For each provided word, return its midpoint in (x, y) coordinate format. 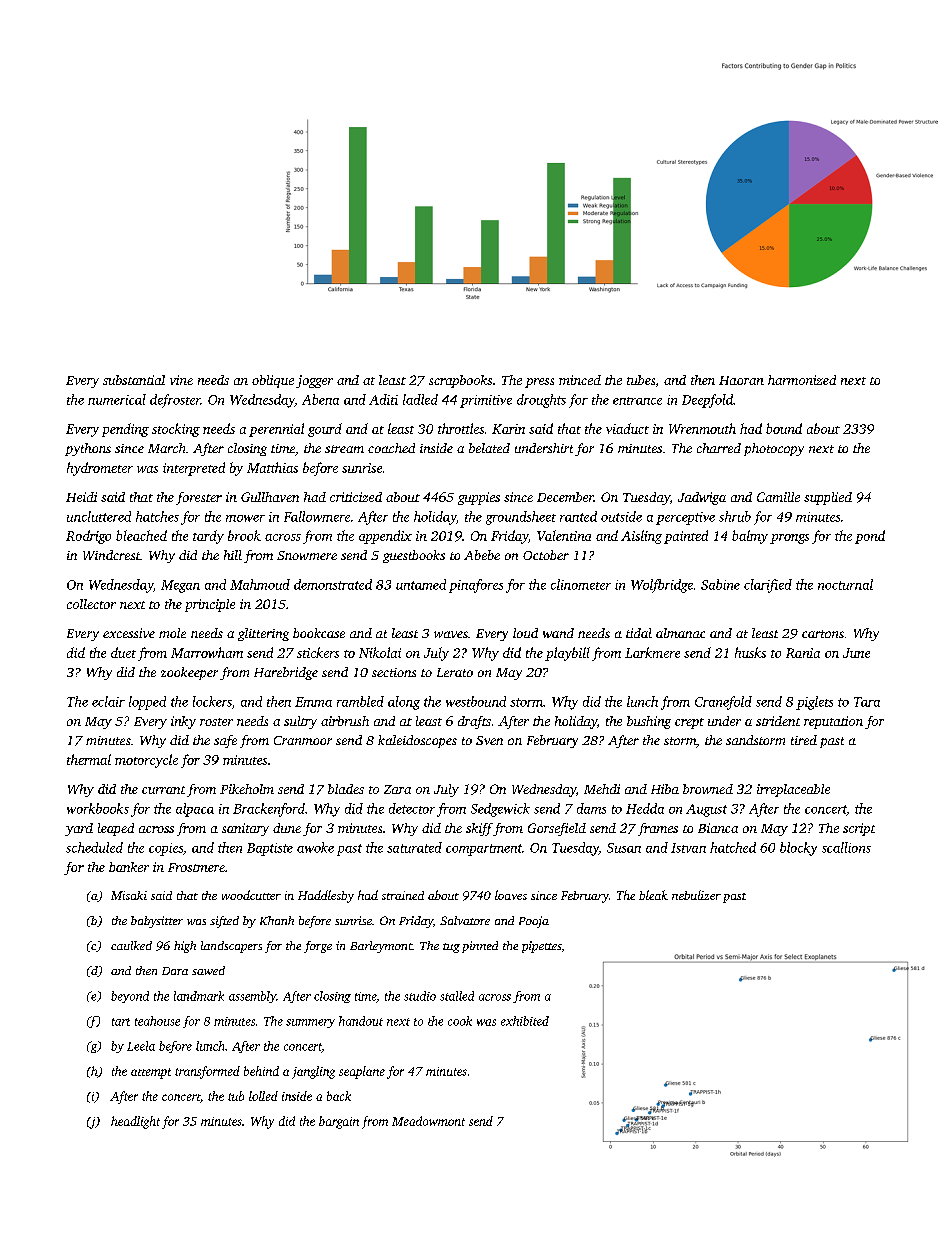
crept (689, 723)
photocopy (774, 449)
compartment (484, 850)
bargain (339, 1122)
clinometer (581, 584)
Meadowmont (428, 1121)
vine (181, 380)
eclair (108, 701)
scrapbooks (460, 381)
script (859, 829)
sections (394, 672)
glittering (263, 634)
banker (129, 867)
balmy (750, 537)
